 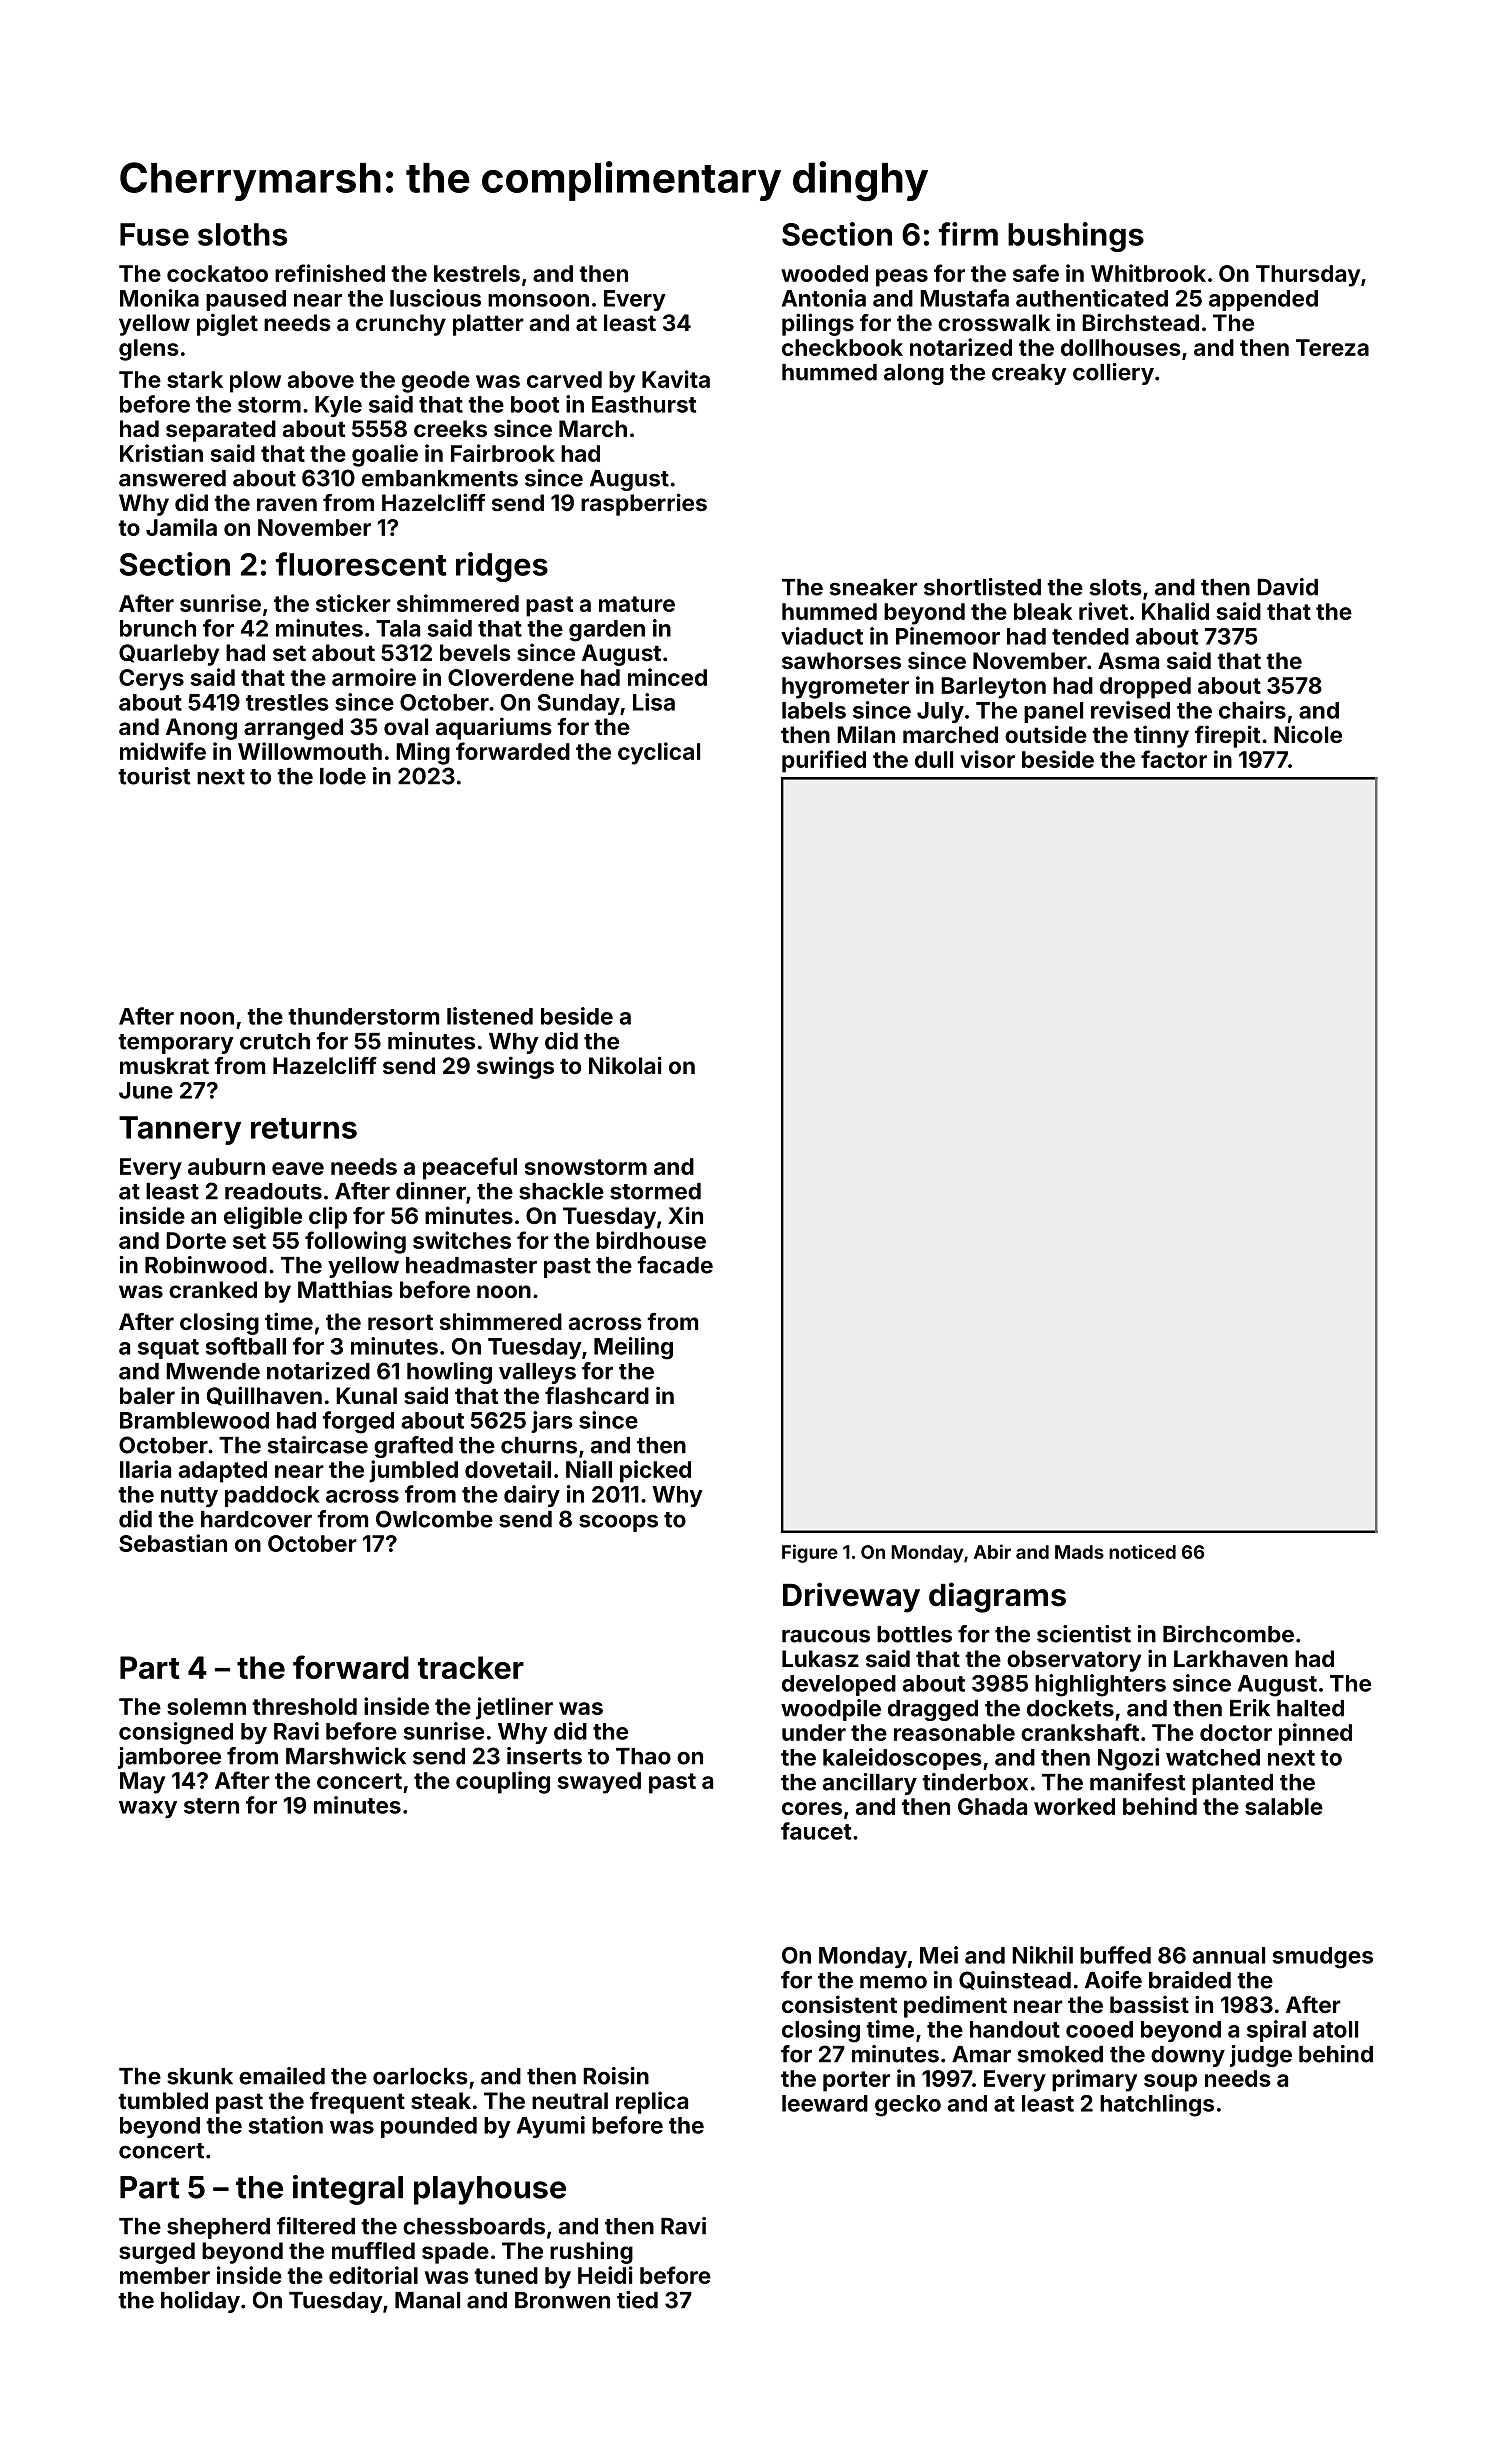 What do you see at coordinates (562, 2300) in the document?
I see `Bronwen` at bounding box center [562, 2300].
